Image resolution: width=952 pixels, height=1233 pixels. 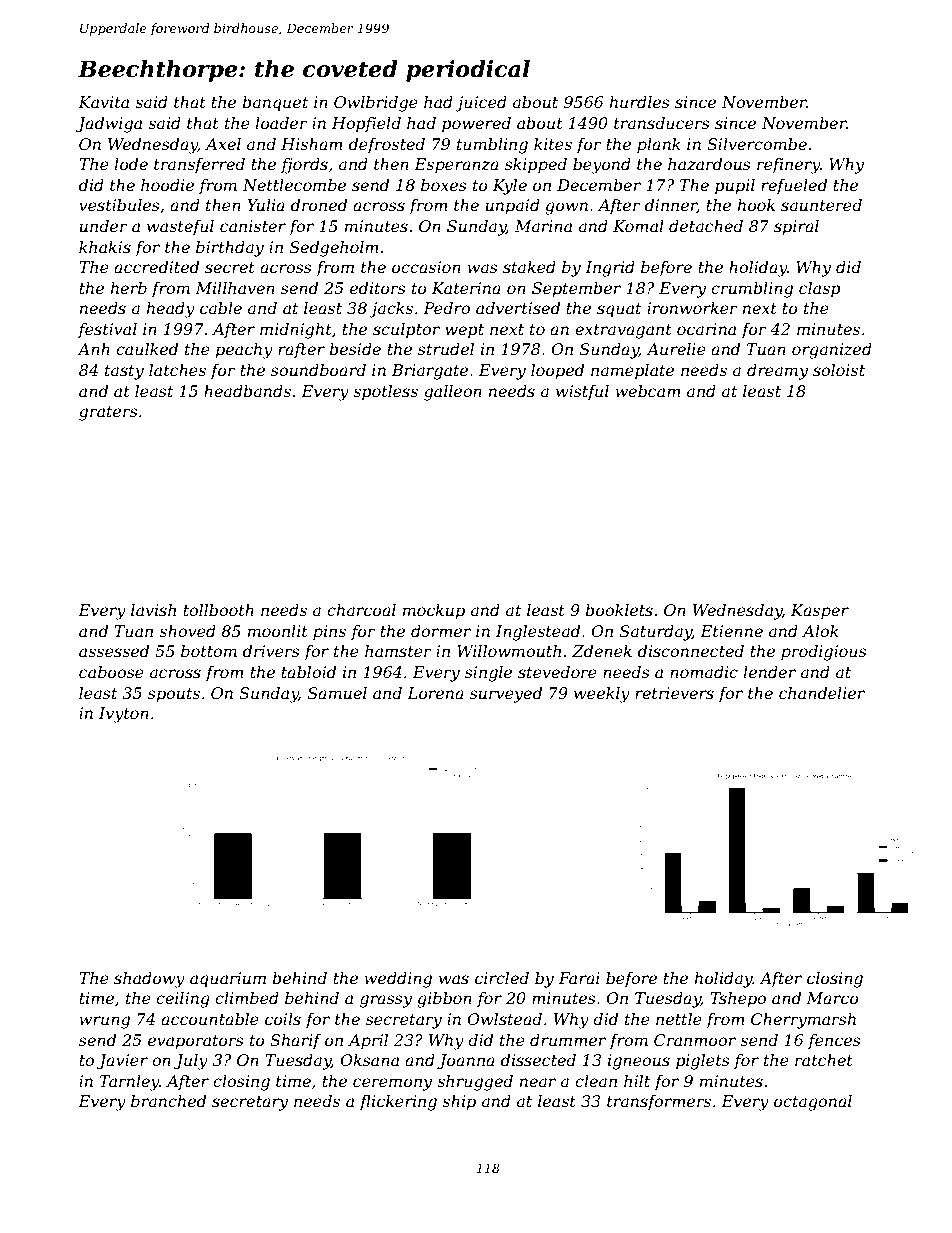 What do you see at coordinates (648, 391) in the screenshot?
I see `webcam` at bounding box center [648, 391].
